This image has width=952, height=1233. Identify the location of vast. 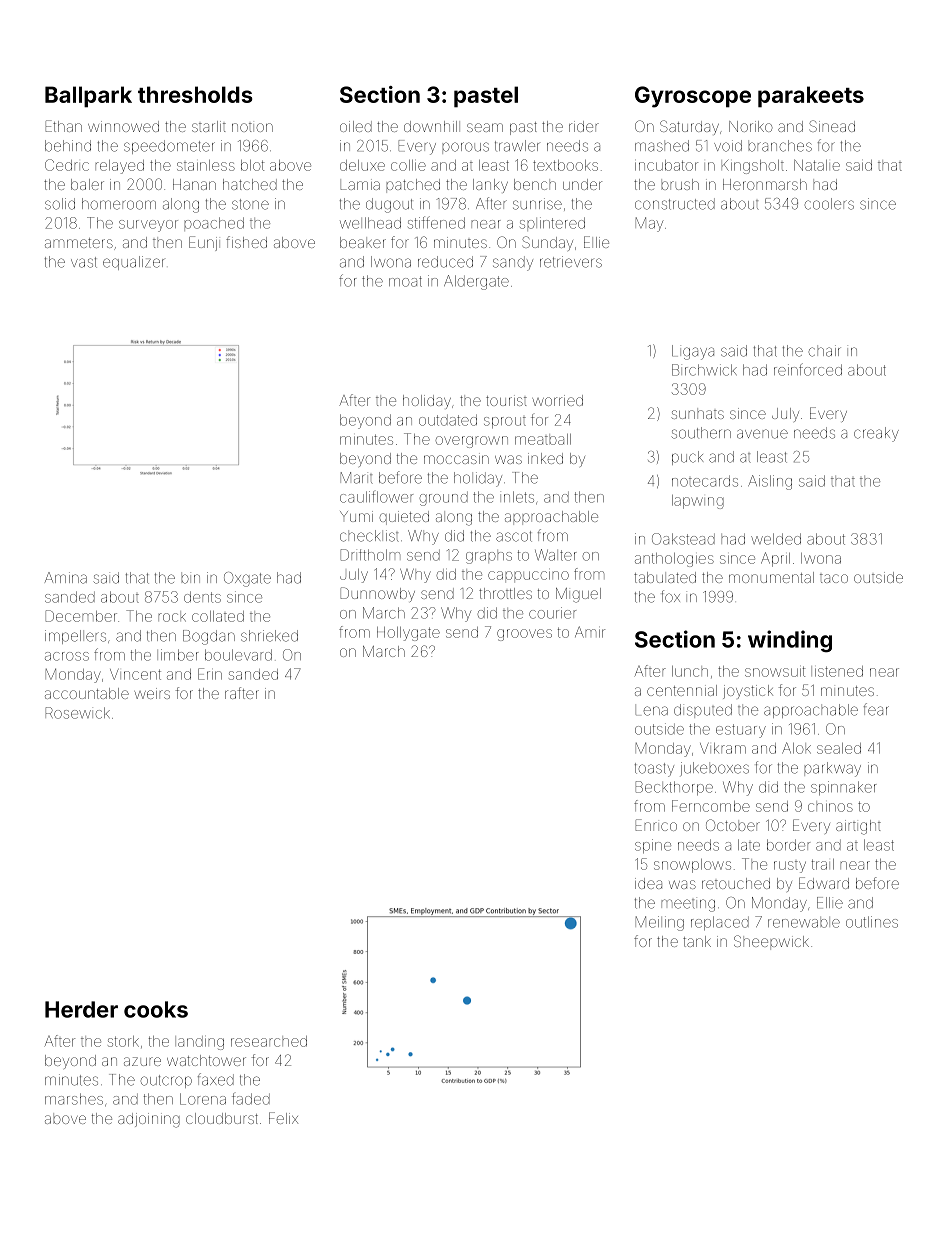
(84, 262).
